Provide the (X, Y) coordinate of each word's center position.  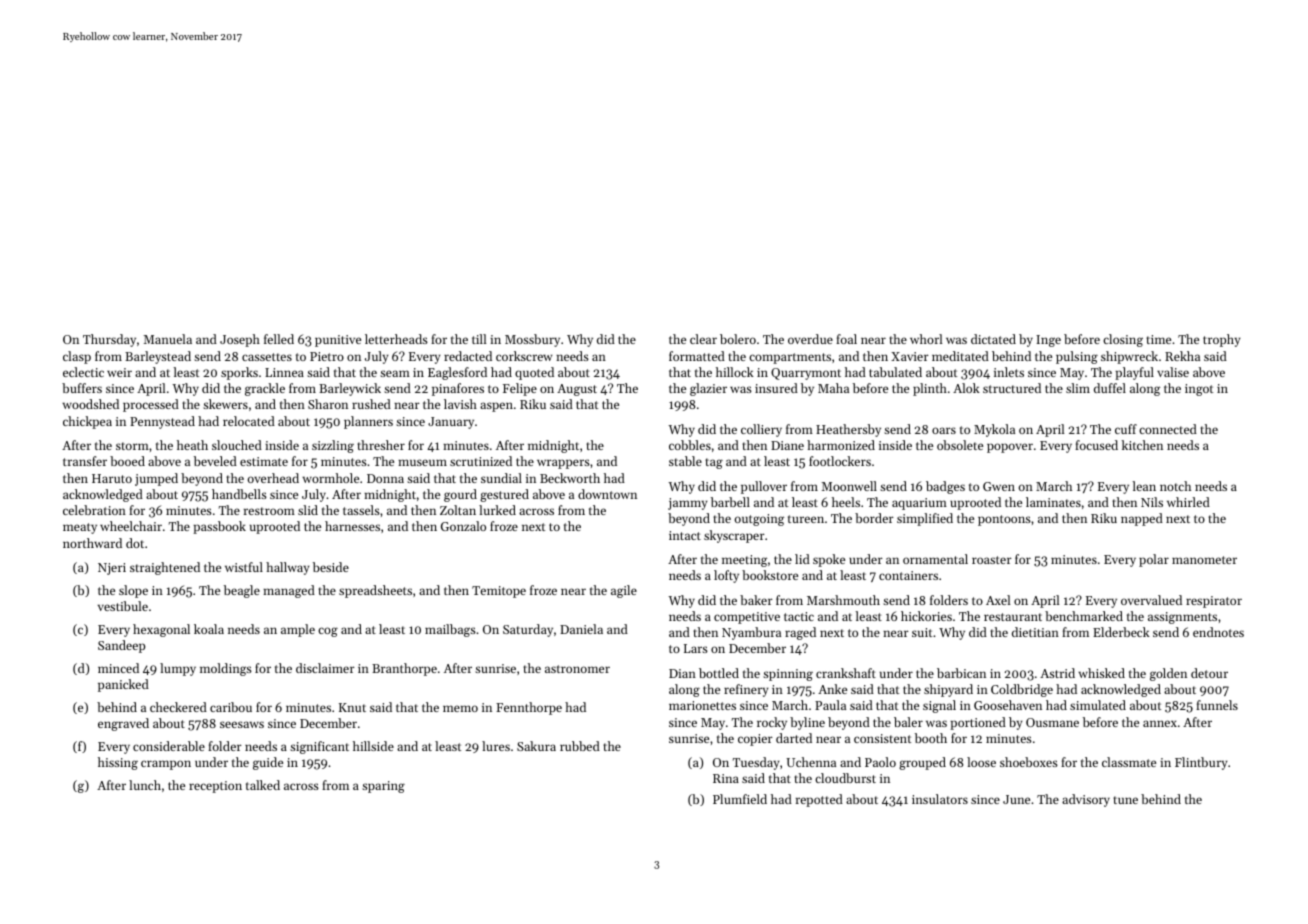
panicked (123, 685)
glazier (708, 389)
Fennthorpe (529, 708)
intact (685, 535)
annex (1160, 723)
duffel (1110, 388)
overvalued (1151, 600)
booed (127, 461)
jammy (688, 504)
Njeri (112, 569)
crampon (166, 765)
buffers (82, 388)
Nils (1152, 502)
